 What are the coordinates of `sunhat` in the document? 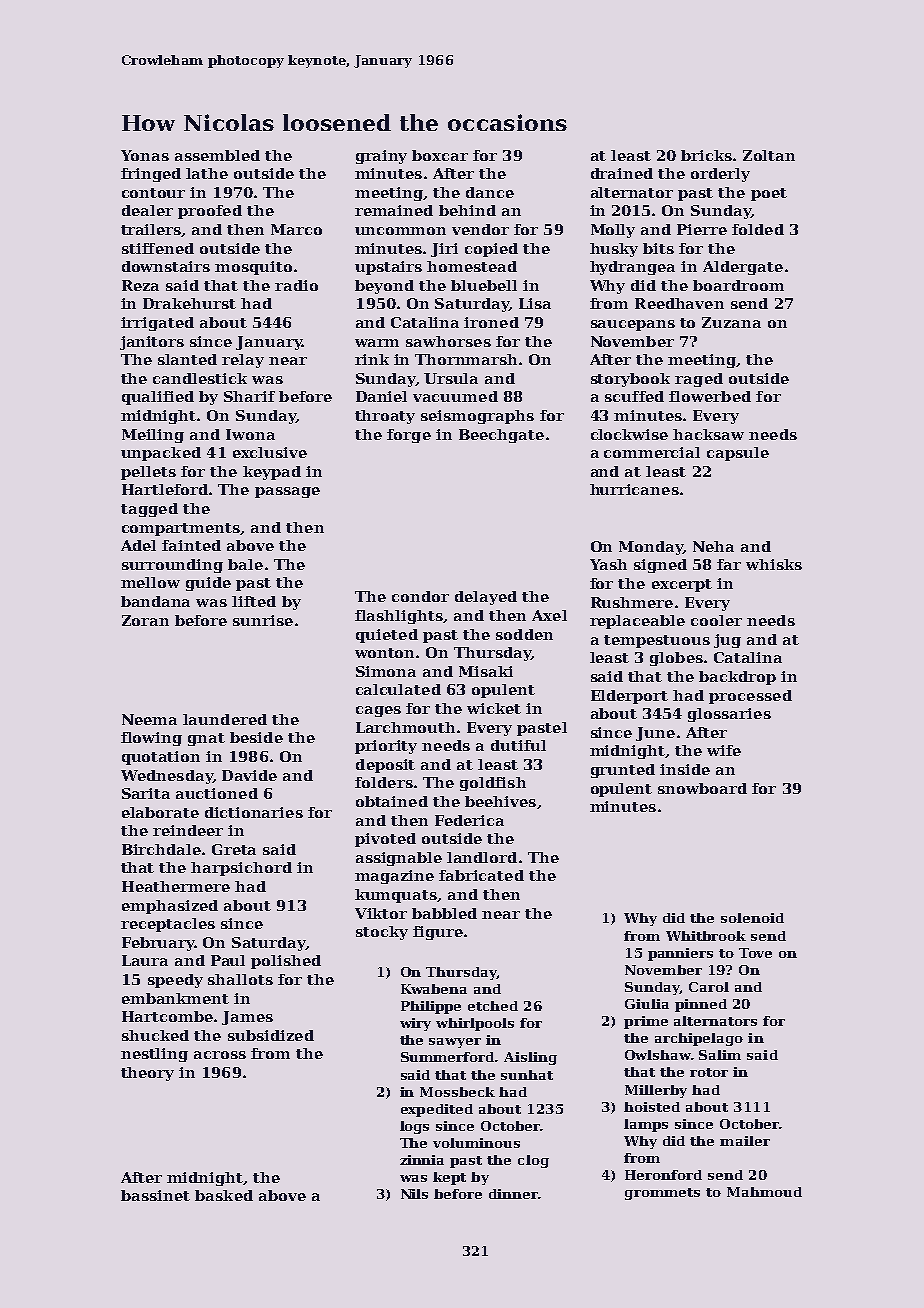 It's located at (527, 1075).
